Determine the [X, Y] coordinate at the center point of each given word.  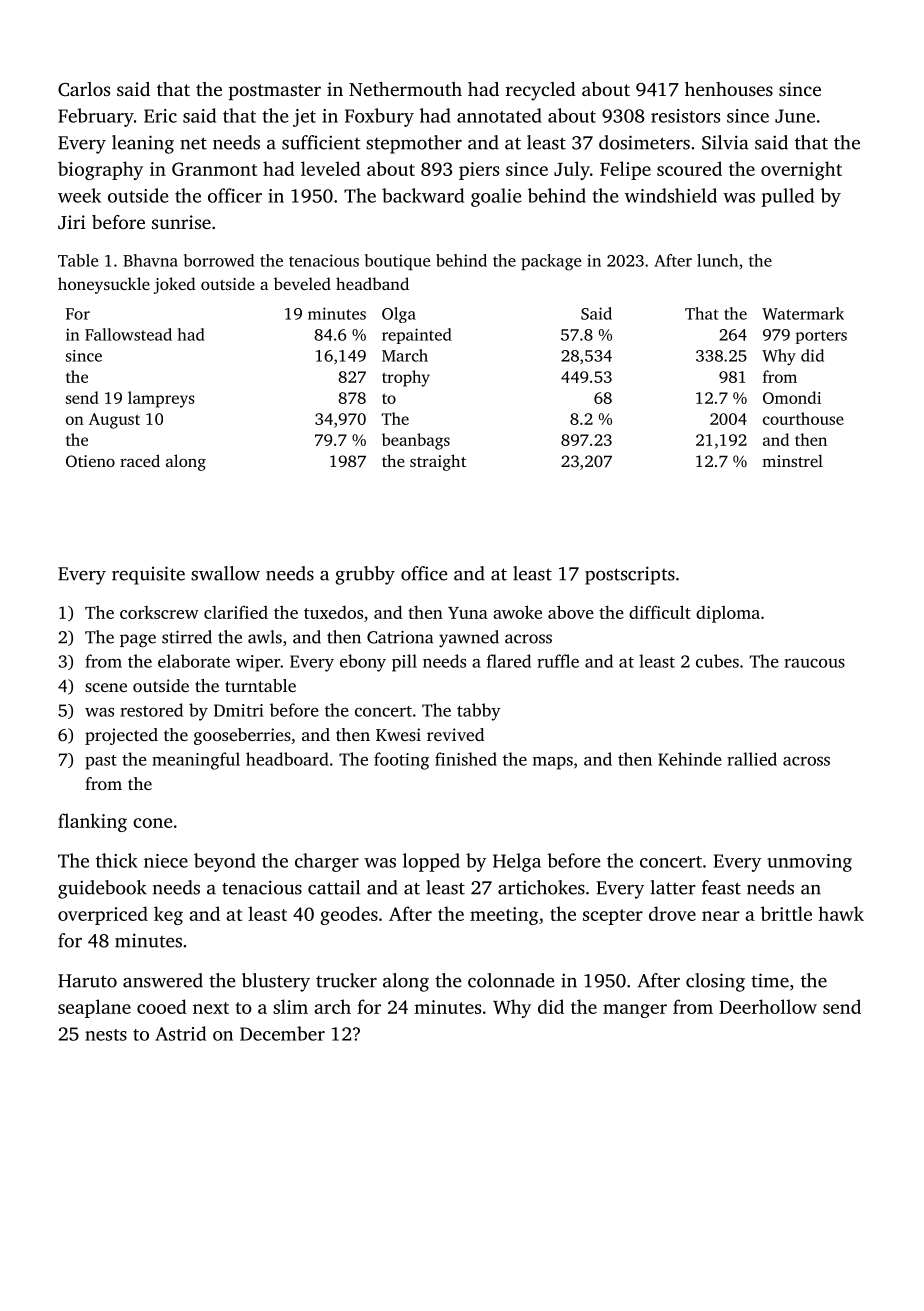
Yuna [468, 613]
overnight [801, 170]
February [96, 117]
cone [152, 823]
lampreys [161, 399]
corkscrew [159, 612]
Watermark [803, 313]
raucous [814, 663]
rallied [752, 759]
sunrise [181, 222]
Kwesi [398, 734]
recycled [541, 91]
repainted [417, 336]
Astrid [180, 1033]
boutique [397, 262]
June [795, 116]
